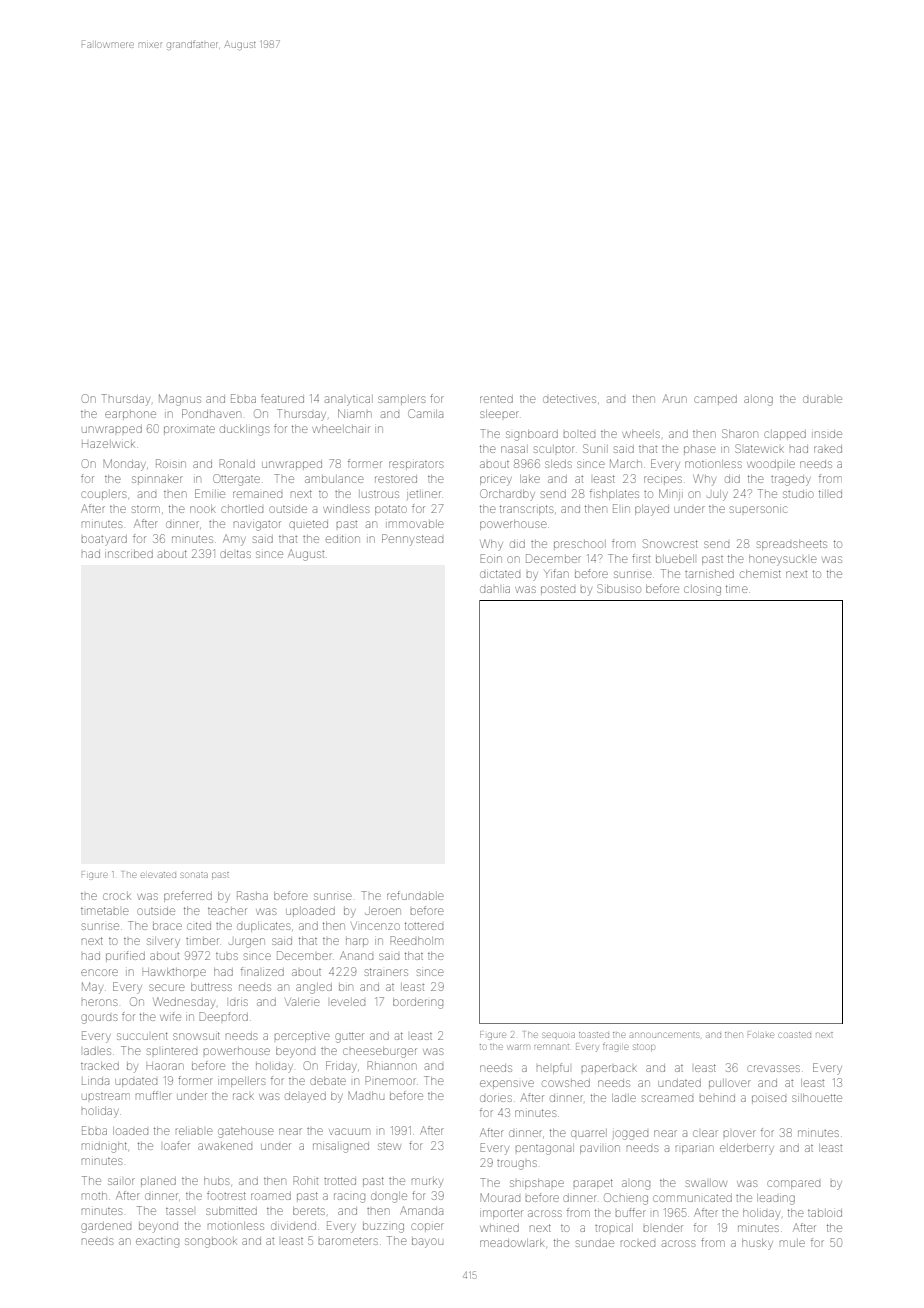  What do you see at coordinates (495, 589) in the screenshot?
I see `dahlia` at bounding box center [495, 589].
